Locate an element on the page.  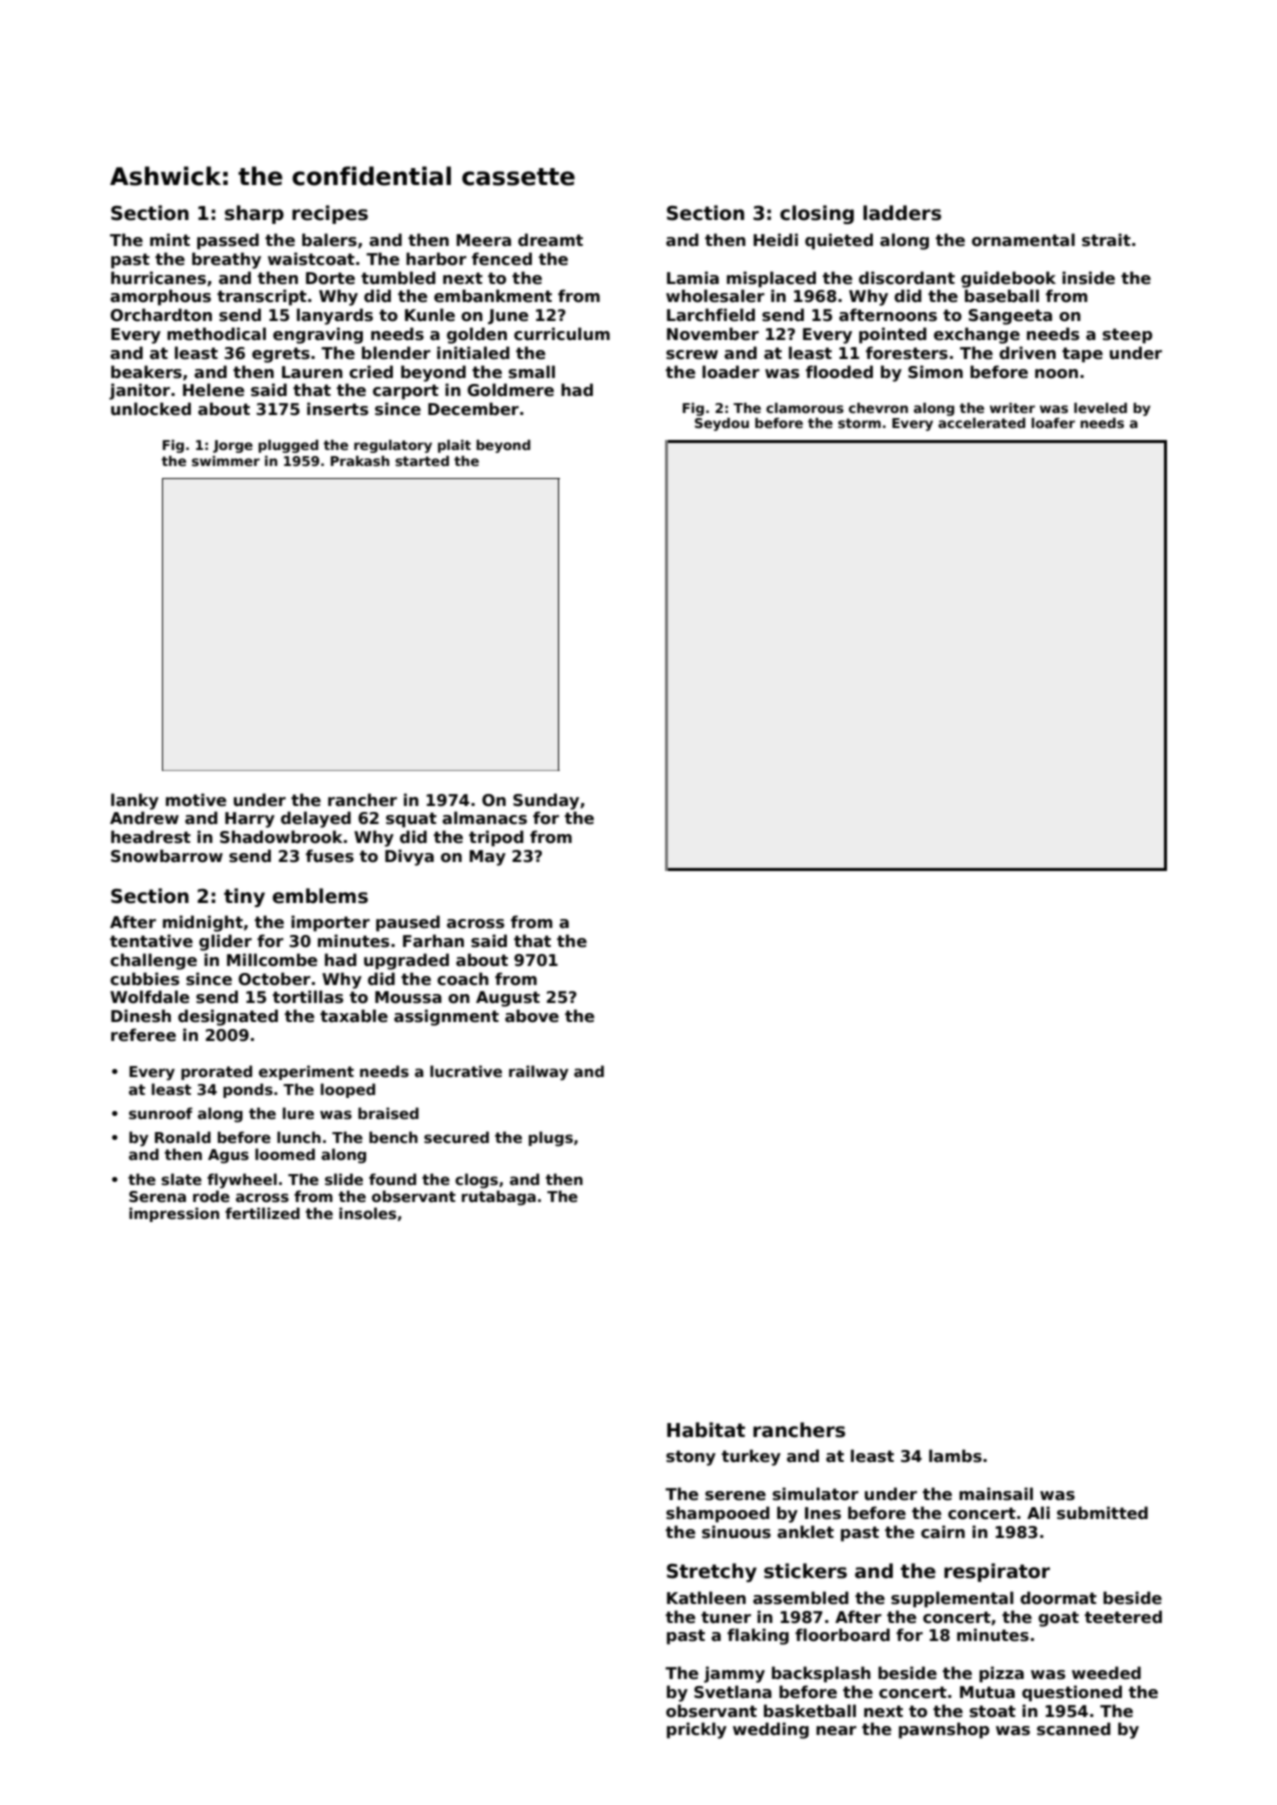
Lamia is located at coordinates (693, 277).
